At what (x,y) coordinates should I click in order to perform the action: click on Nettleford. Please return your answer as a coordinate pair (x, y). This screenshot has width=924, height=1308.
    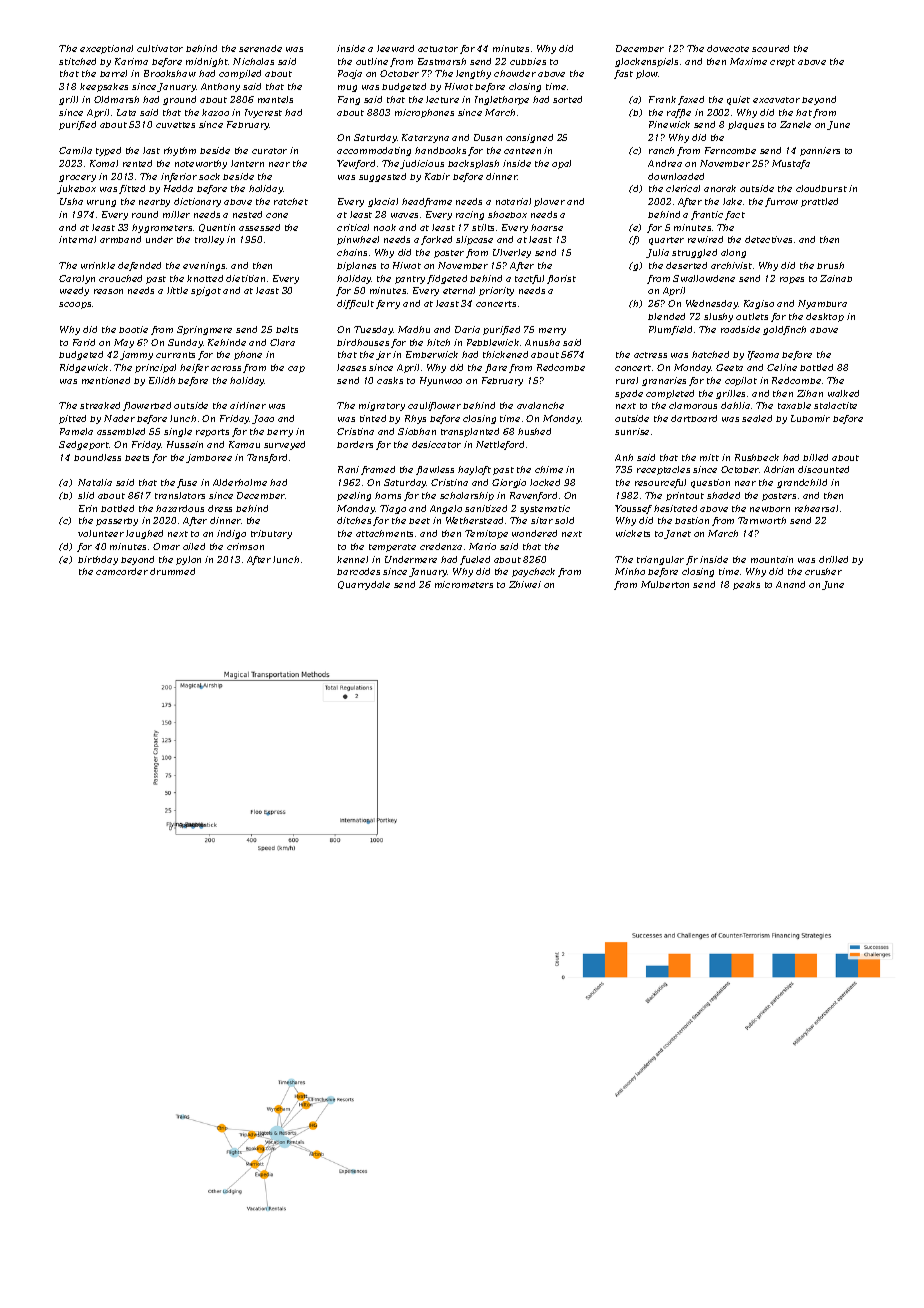
    Looking at the image, I should click on (500, 445).
